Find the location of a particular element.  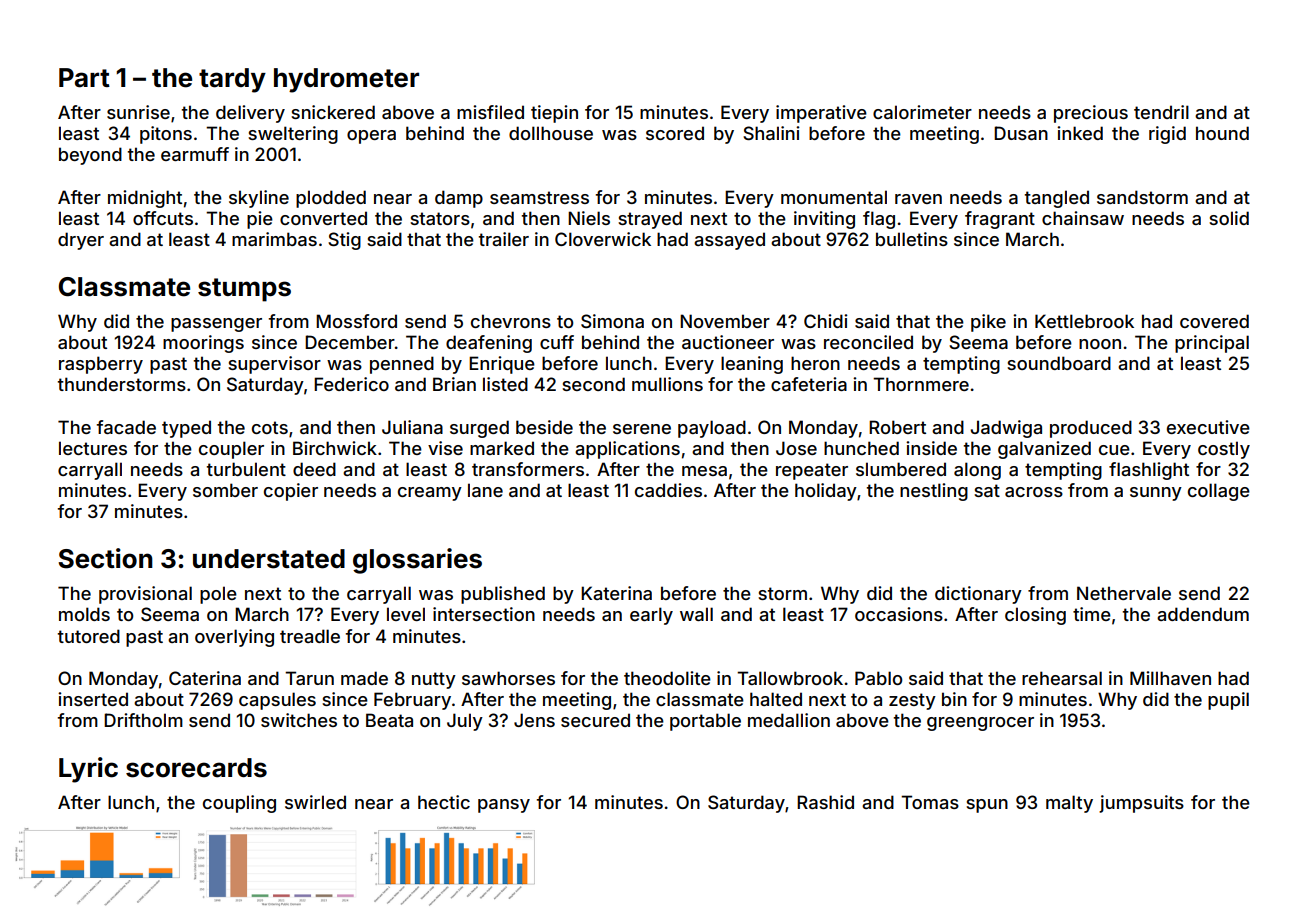

pupil is located at coordinates (1228, 701).
